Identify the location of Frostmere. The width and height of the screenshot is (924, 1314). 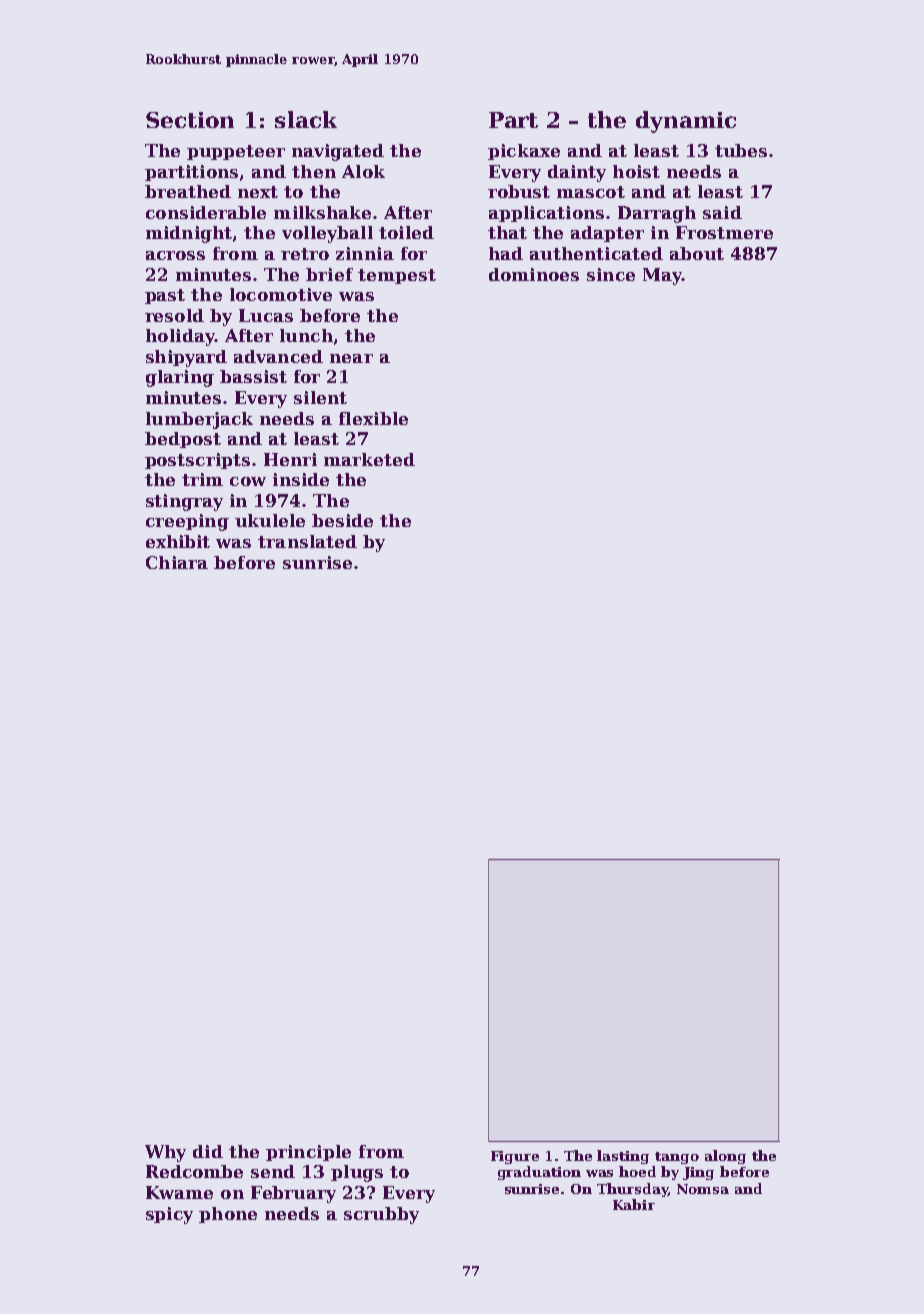
(724, 232).
